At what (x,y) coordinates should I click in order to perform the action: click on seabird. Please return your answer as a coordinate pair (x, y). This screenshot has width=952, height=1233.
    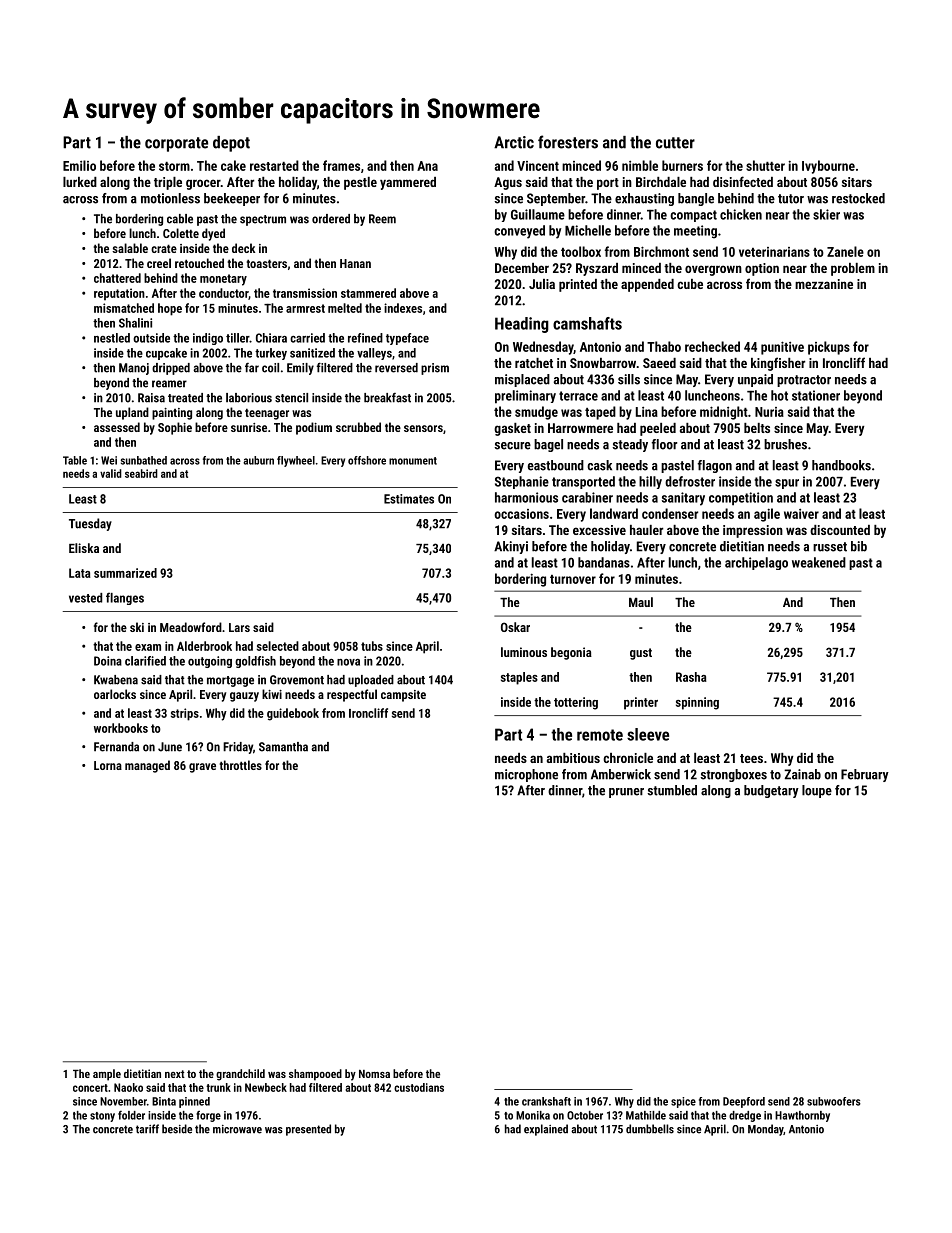
    Looking at the image, I should click on (141, 473).
